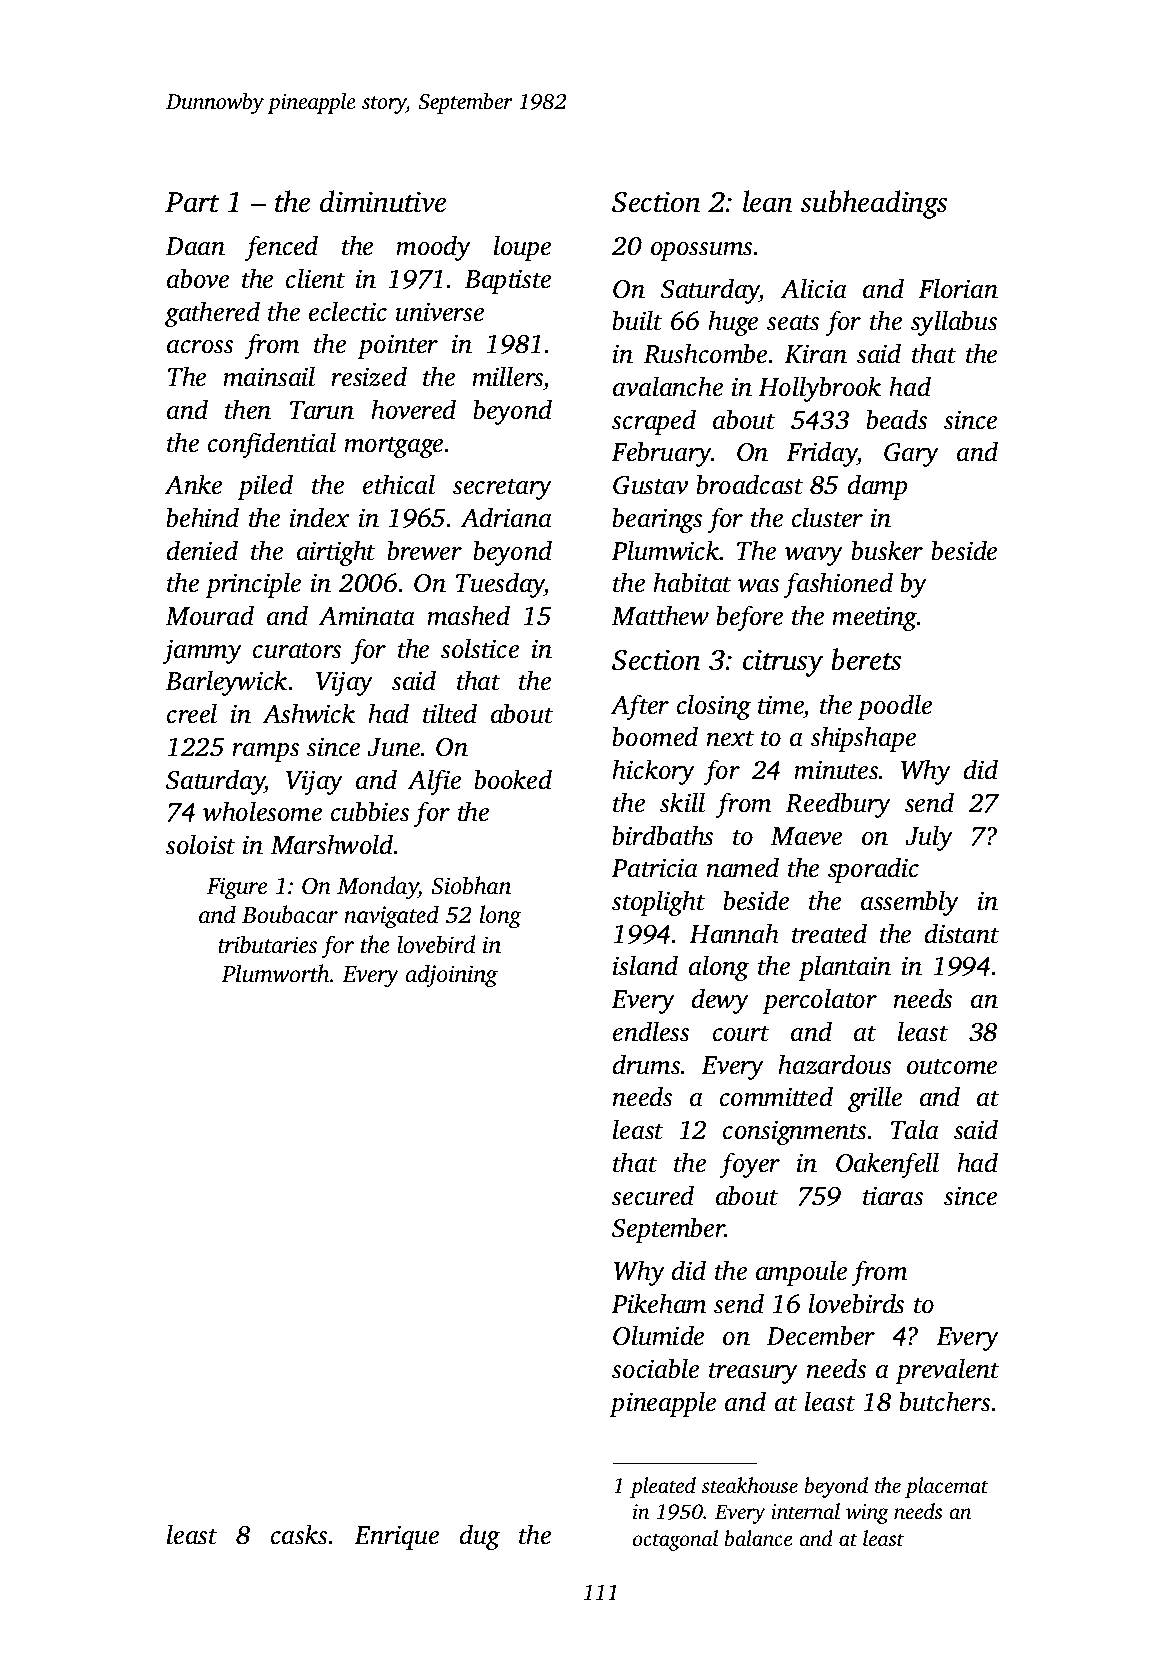 Image resolution: width=1165 pixels, height=1654 pixels. What do you see at coordinates (275, 973) in the image?
I see `Plumworth` at bounding box center [275, 973].
